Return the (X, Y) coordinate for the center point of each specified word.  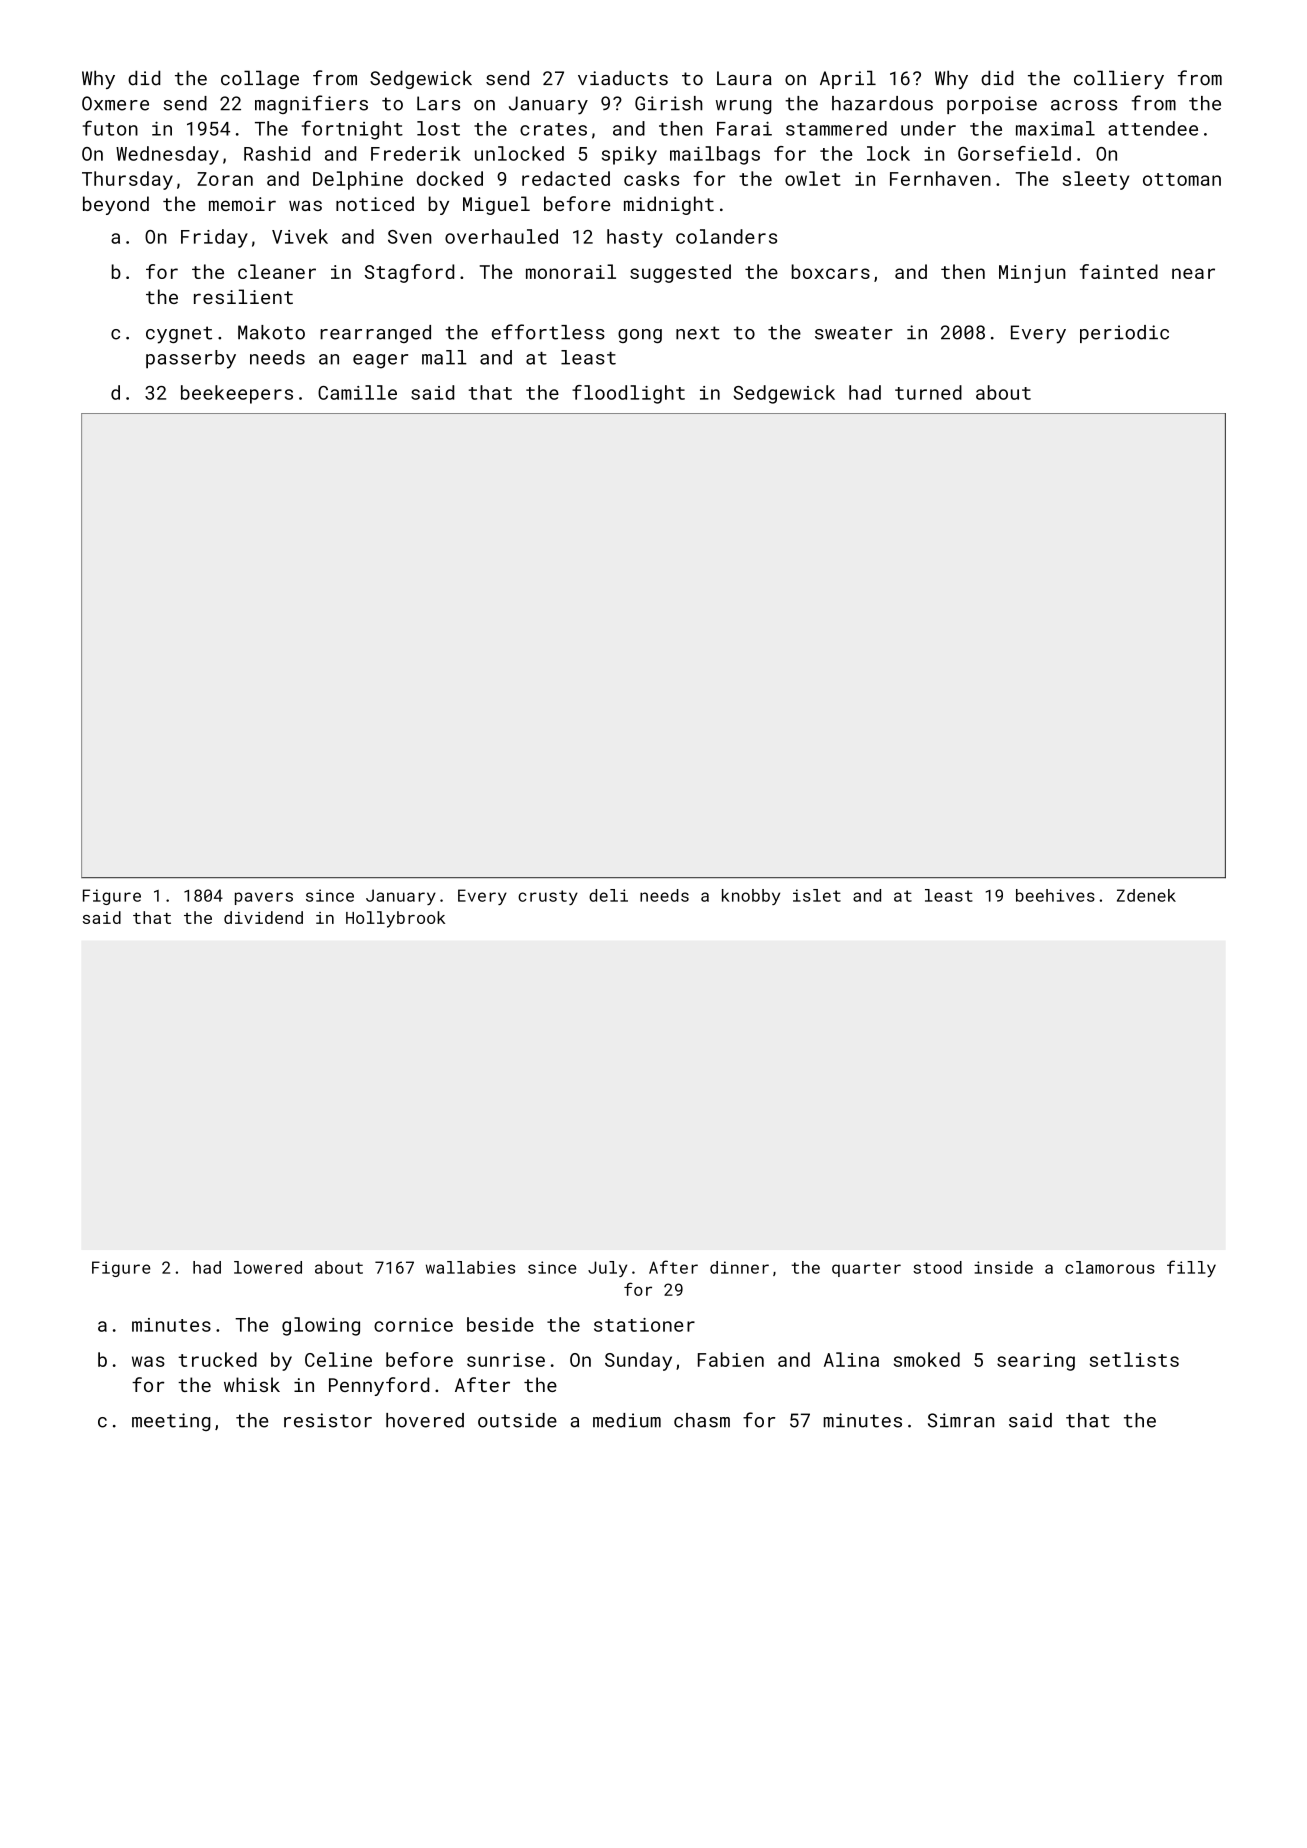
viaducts (623, 78)
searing (1036, 1362)
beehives (1055, 895)
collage (260, 79)
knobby (751, 897)
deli (608, 895)
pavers (264, 898)
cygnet (179, 335)
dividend (263, 917)
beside (500, 1324)
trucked (217, 1359)
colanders (726, 236)
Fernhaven (940, 178)
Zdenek (1146, 895)
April (848, 79)
